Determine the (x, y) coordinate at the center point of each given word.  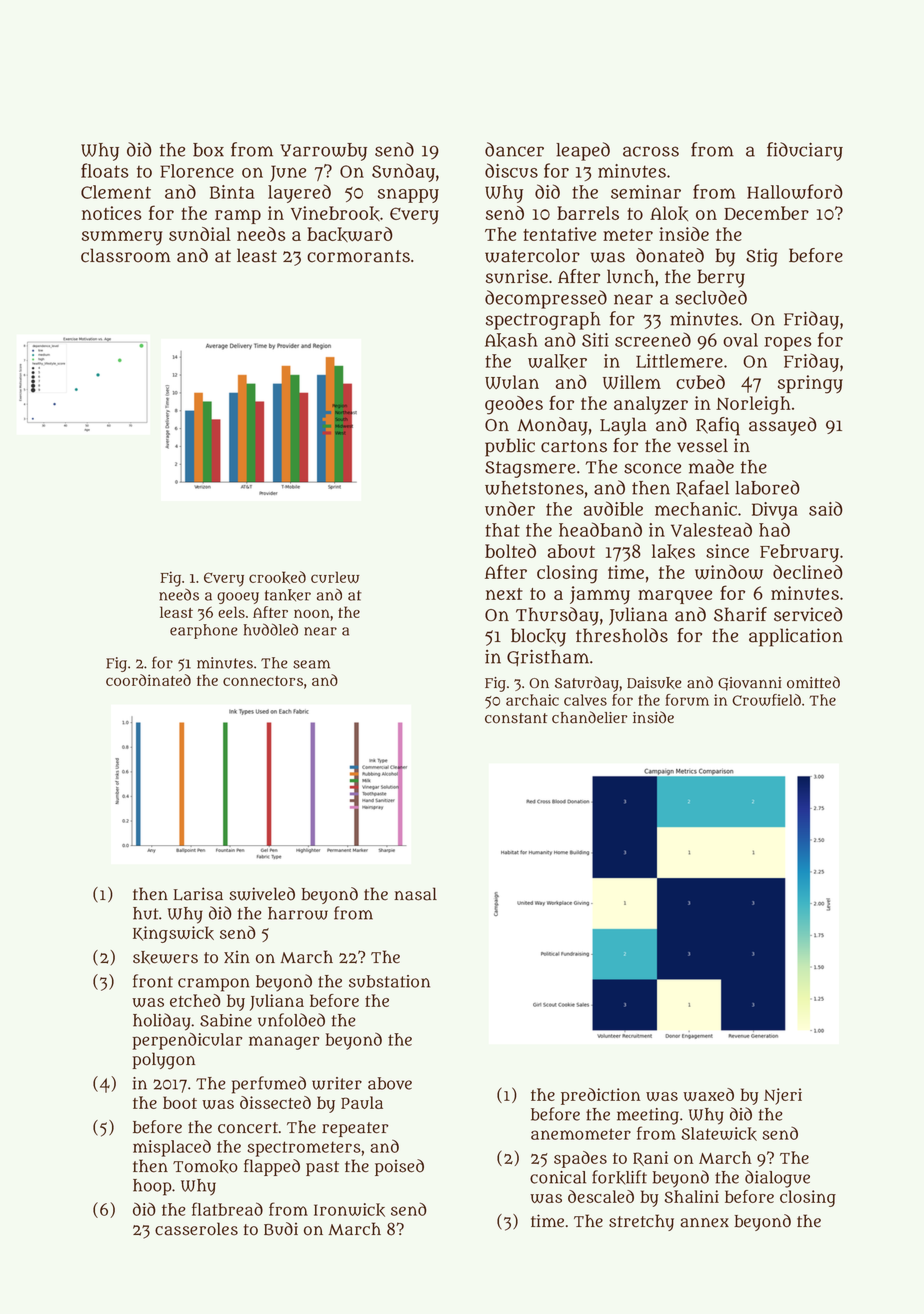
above (390, 1083)
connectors (263, 681)
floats (104, 170)
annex (705, 1223)
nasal (415, 894)
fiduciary (805, 151)
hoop (152, 1187)
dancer (514, 149)
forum (687, 700)
